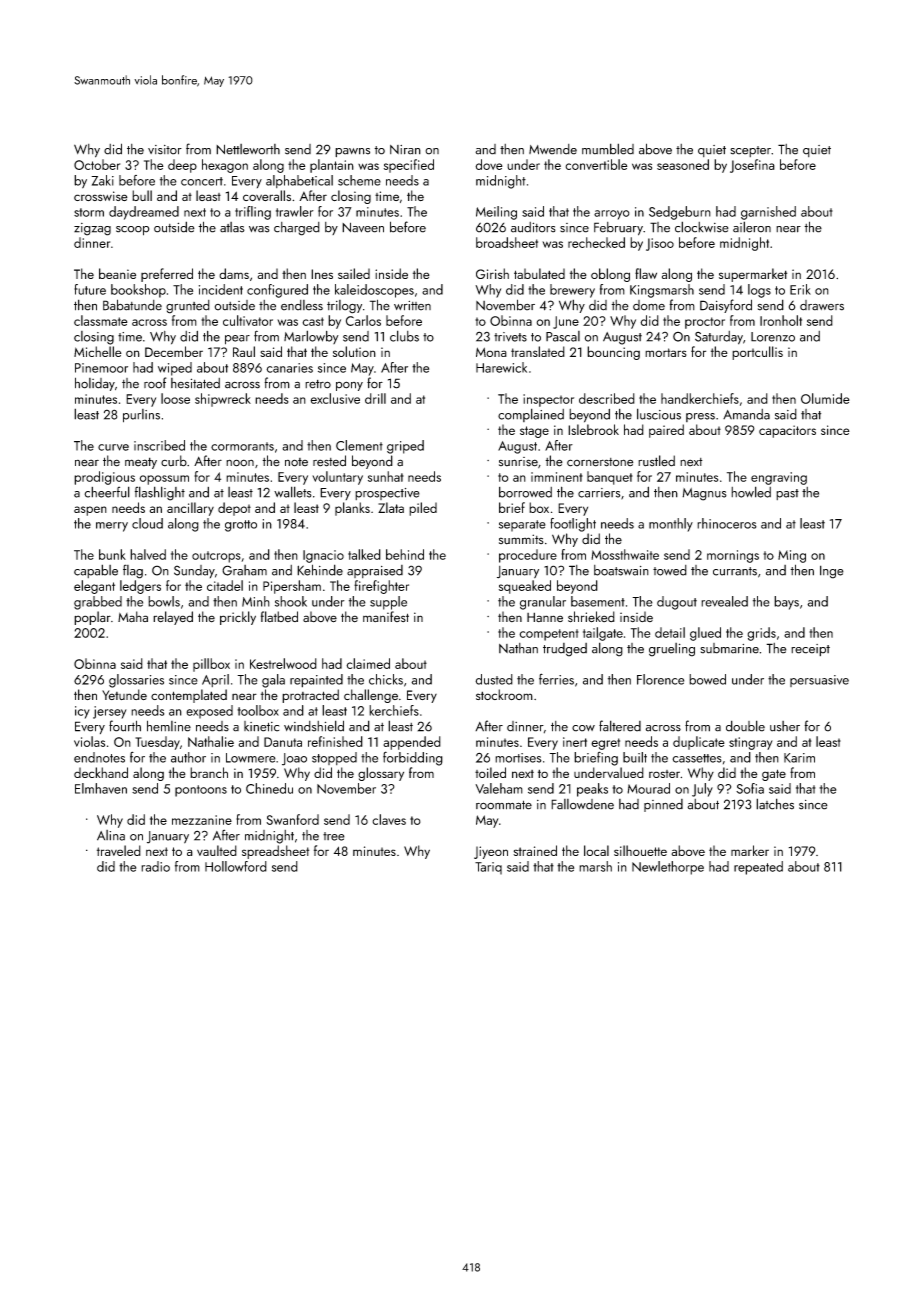 This image has width=924, height=1314. I want to click on seasoned, so click(683, 164).
